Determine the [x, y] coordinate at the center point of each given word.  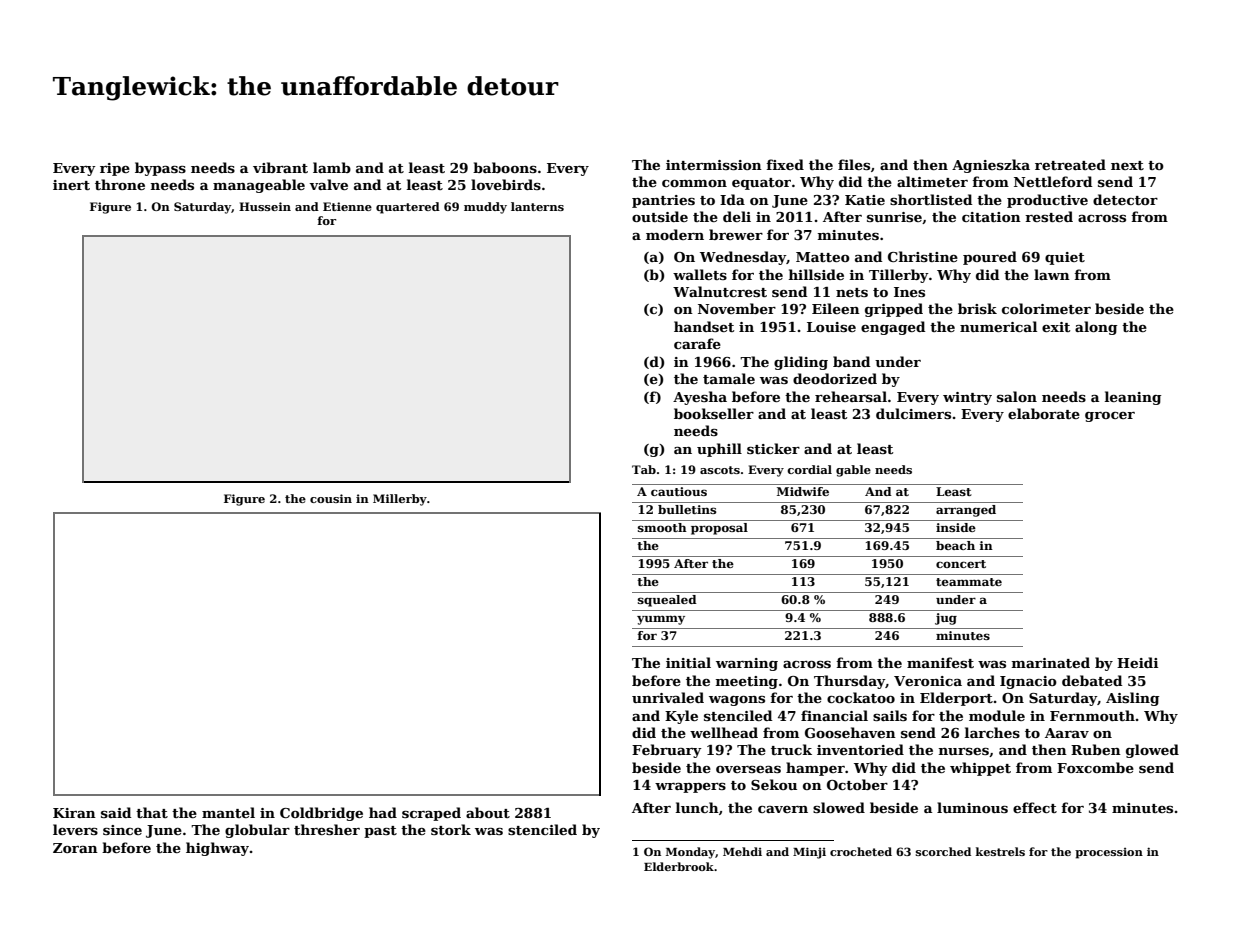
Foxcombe [1095, 767]
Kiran [74, 813]
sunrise [894, 217]
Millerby [400, 500]
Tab [644, 469]
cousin [331, 498]
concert [961, 564]
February [667, 751]
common [694, 183]
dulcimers [913, 413]
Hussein [265, 206]
